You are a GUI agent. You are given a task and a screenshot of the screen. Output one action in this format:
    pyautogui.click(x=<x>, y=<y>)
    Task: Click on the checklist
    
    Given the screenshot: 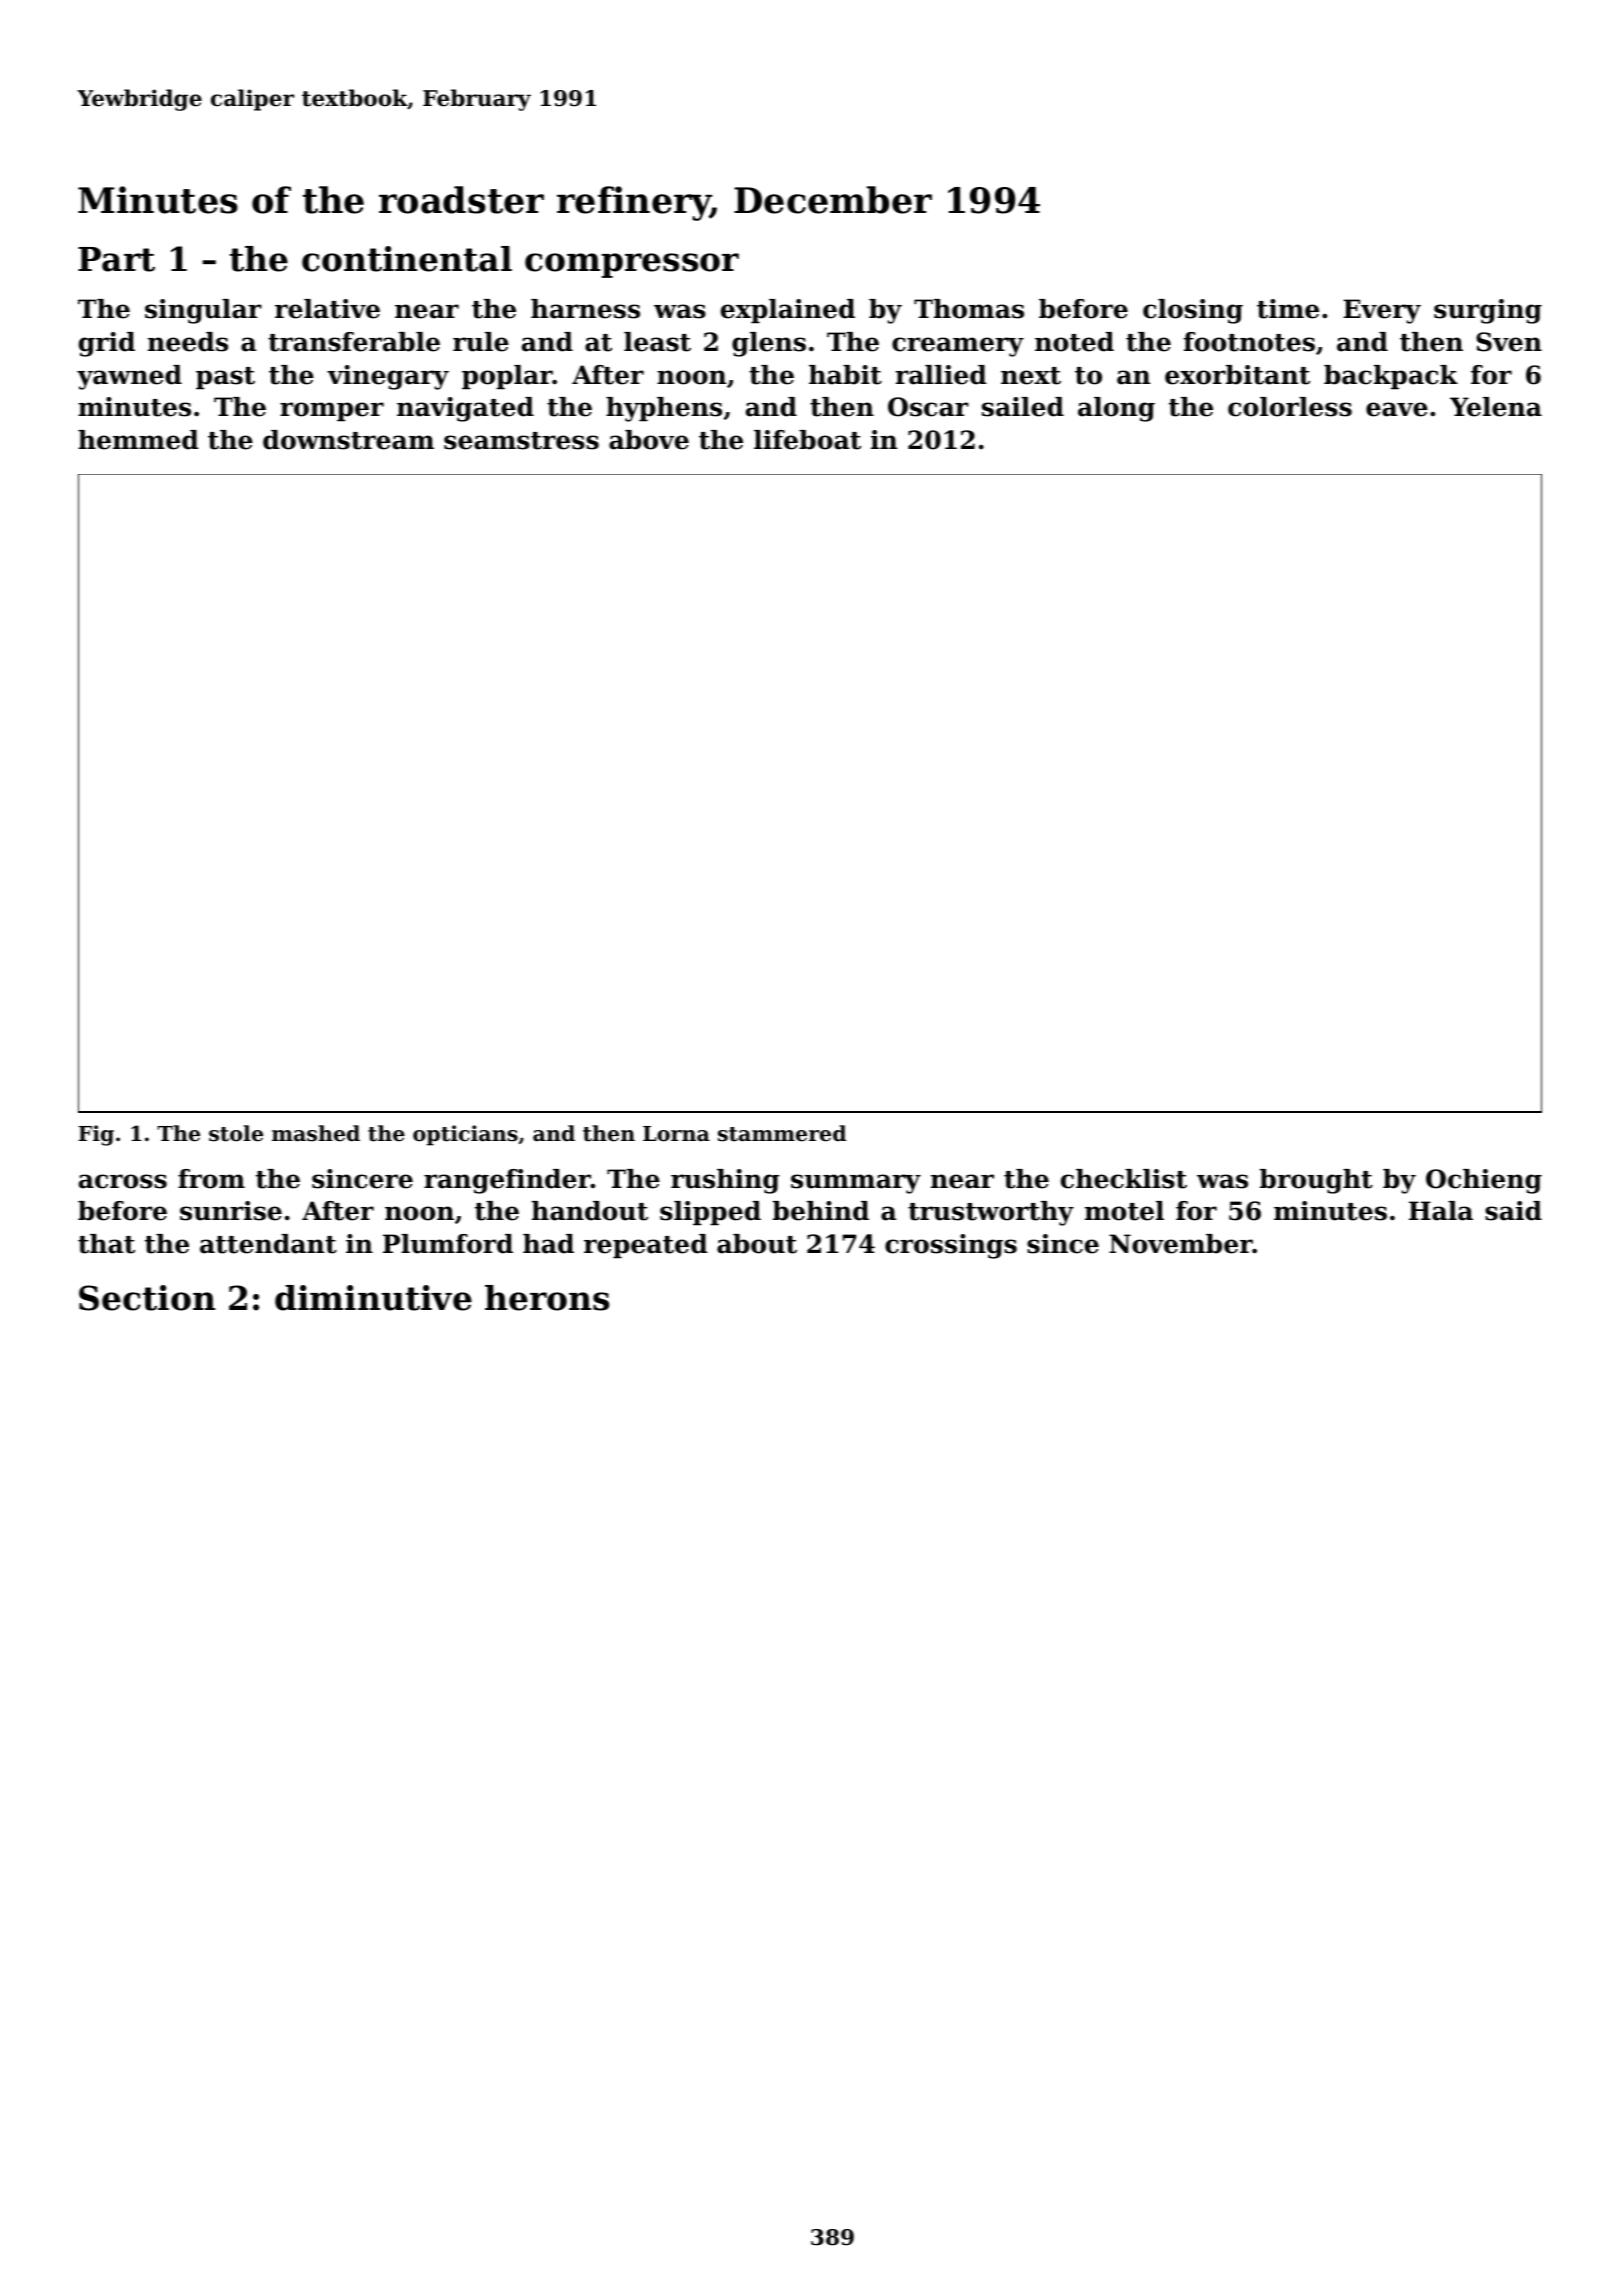 What is the action you would take?
    pyautogui.click(x=1124, y=1179)
